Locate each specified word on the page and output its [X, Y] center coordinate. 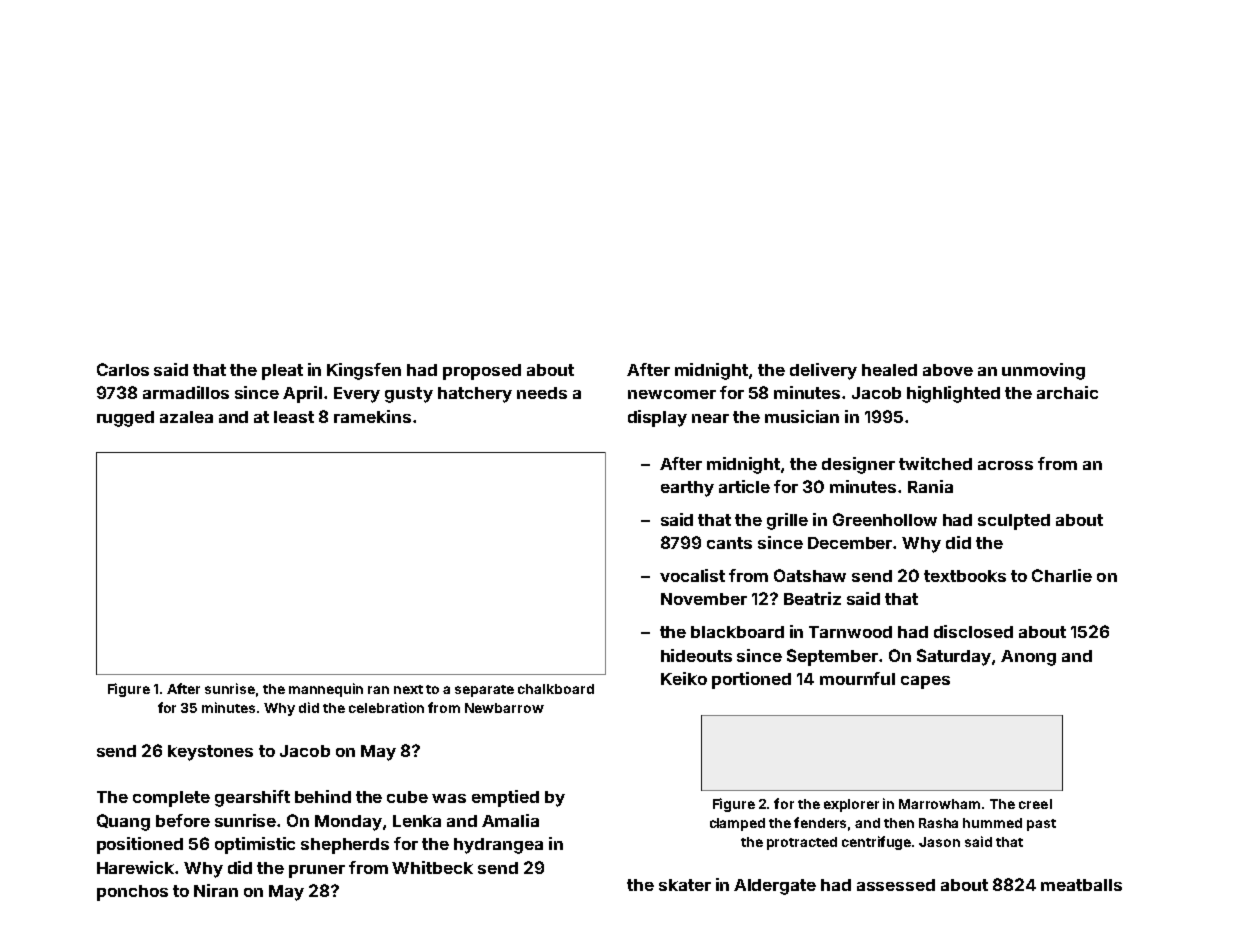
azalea [186, 417]
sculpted [1014, 522]
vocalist [692, 575]
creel [1035, 804]
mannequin [326, 690]
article [744, 486]
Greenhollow [885, 519]
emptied [505, 798]
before [183, 820]
